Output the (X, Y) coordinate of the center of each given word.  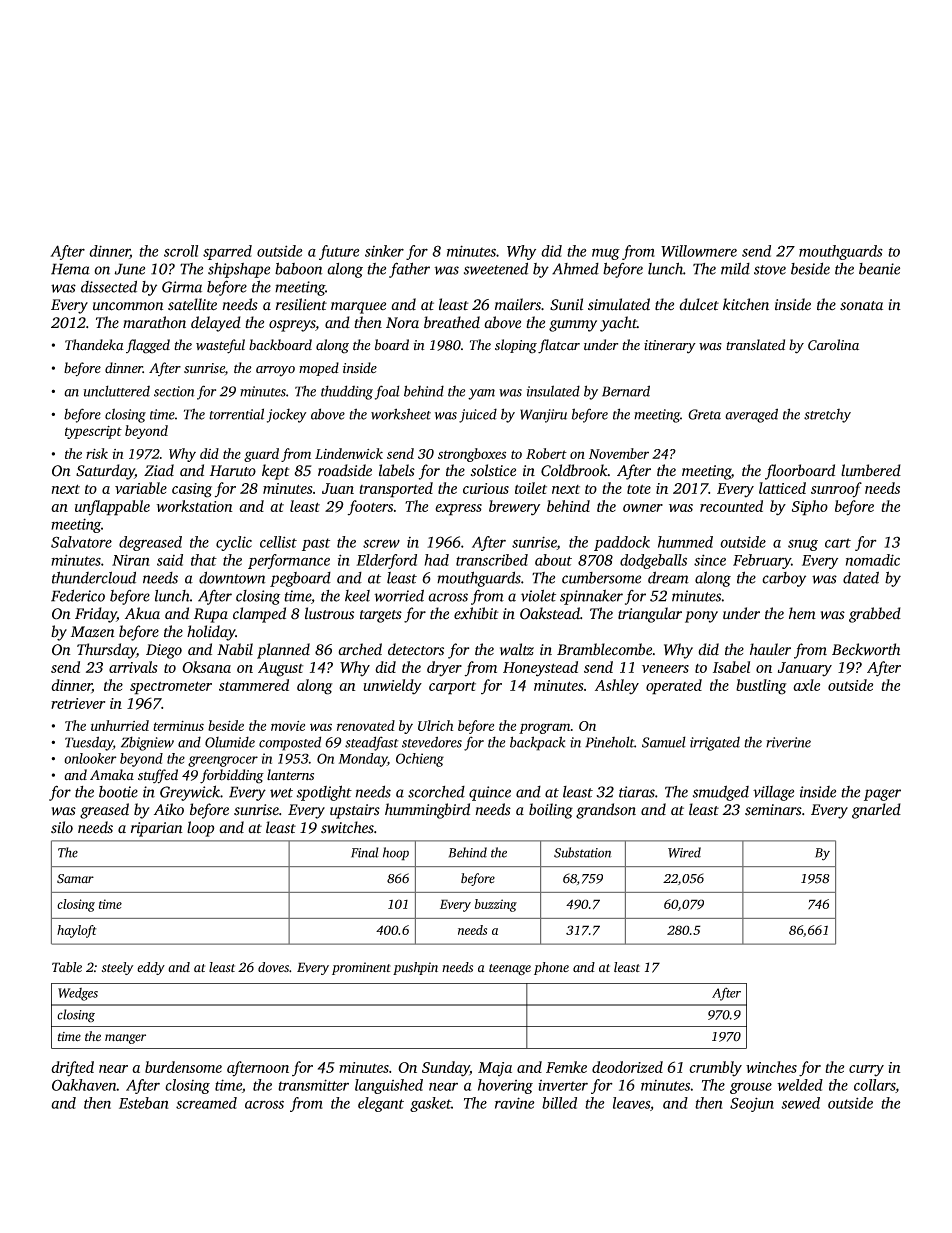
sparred (227, 252)
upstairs (355, 811)
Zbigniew (147, 743)
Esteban (144, 1103)
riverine (788, 742)
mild (735, 268)
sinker (384, 251)
